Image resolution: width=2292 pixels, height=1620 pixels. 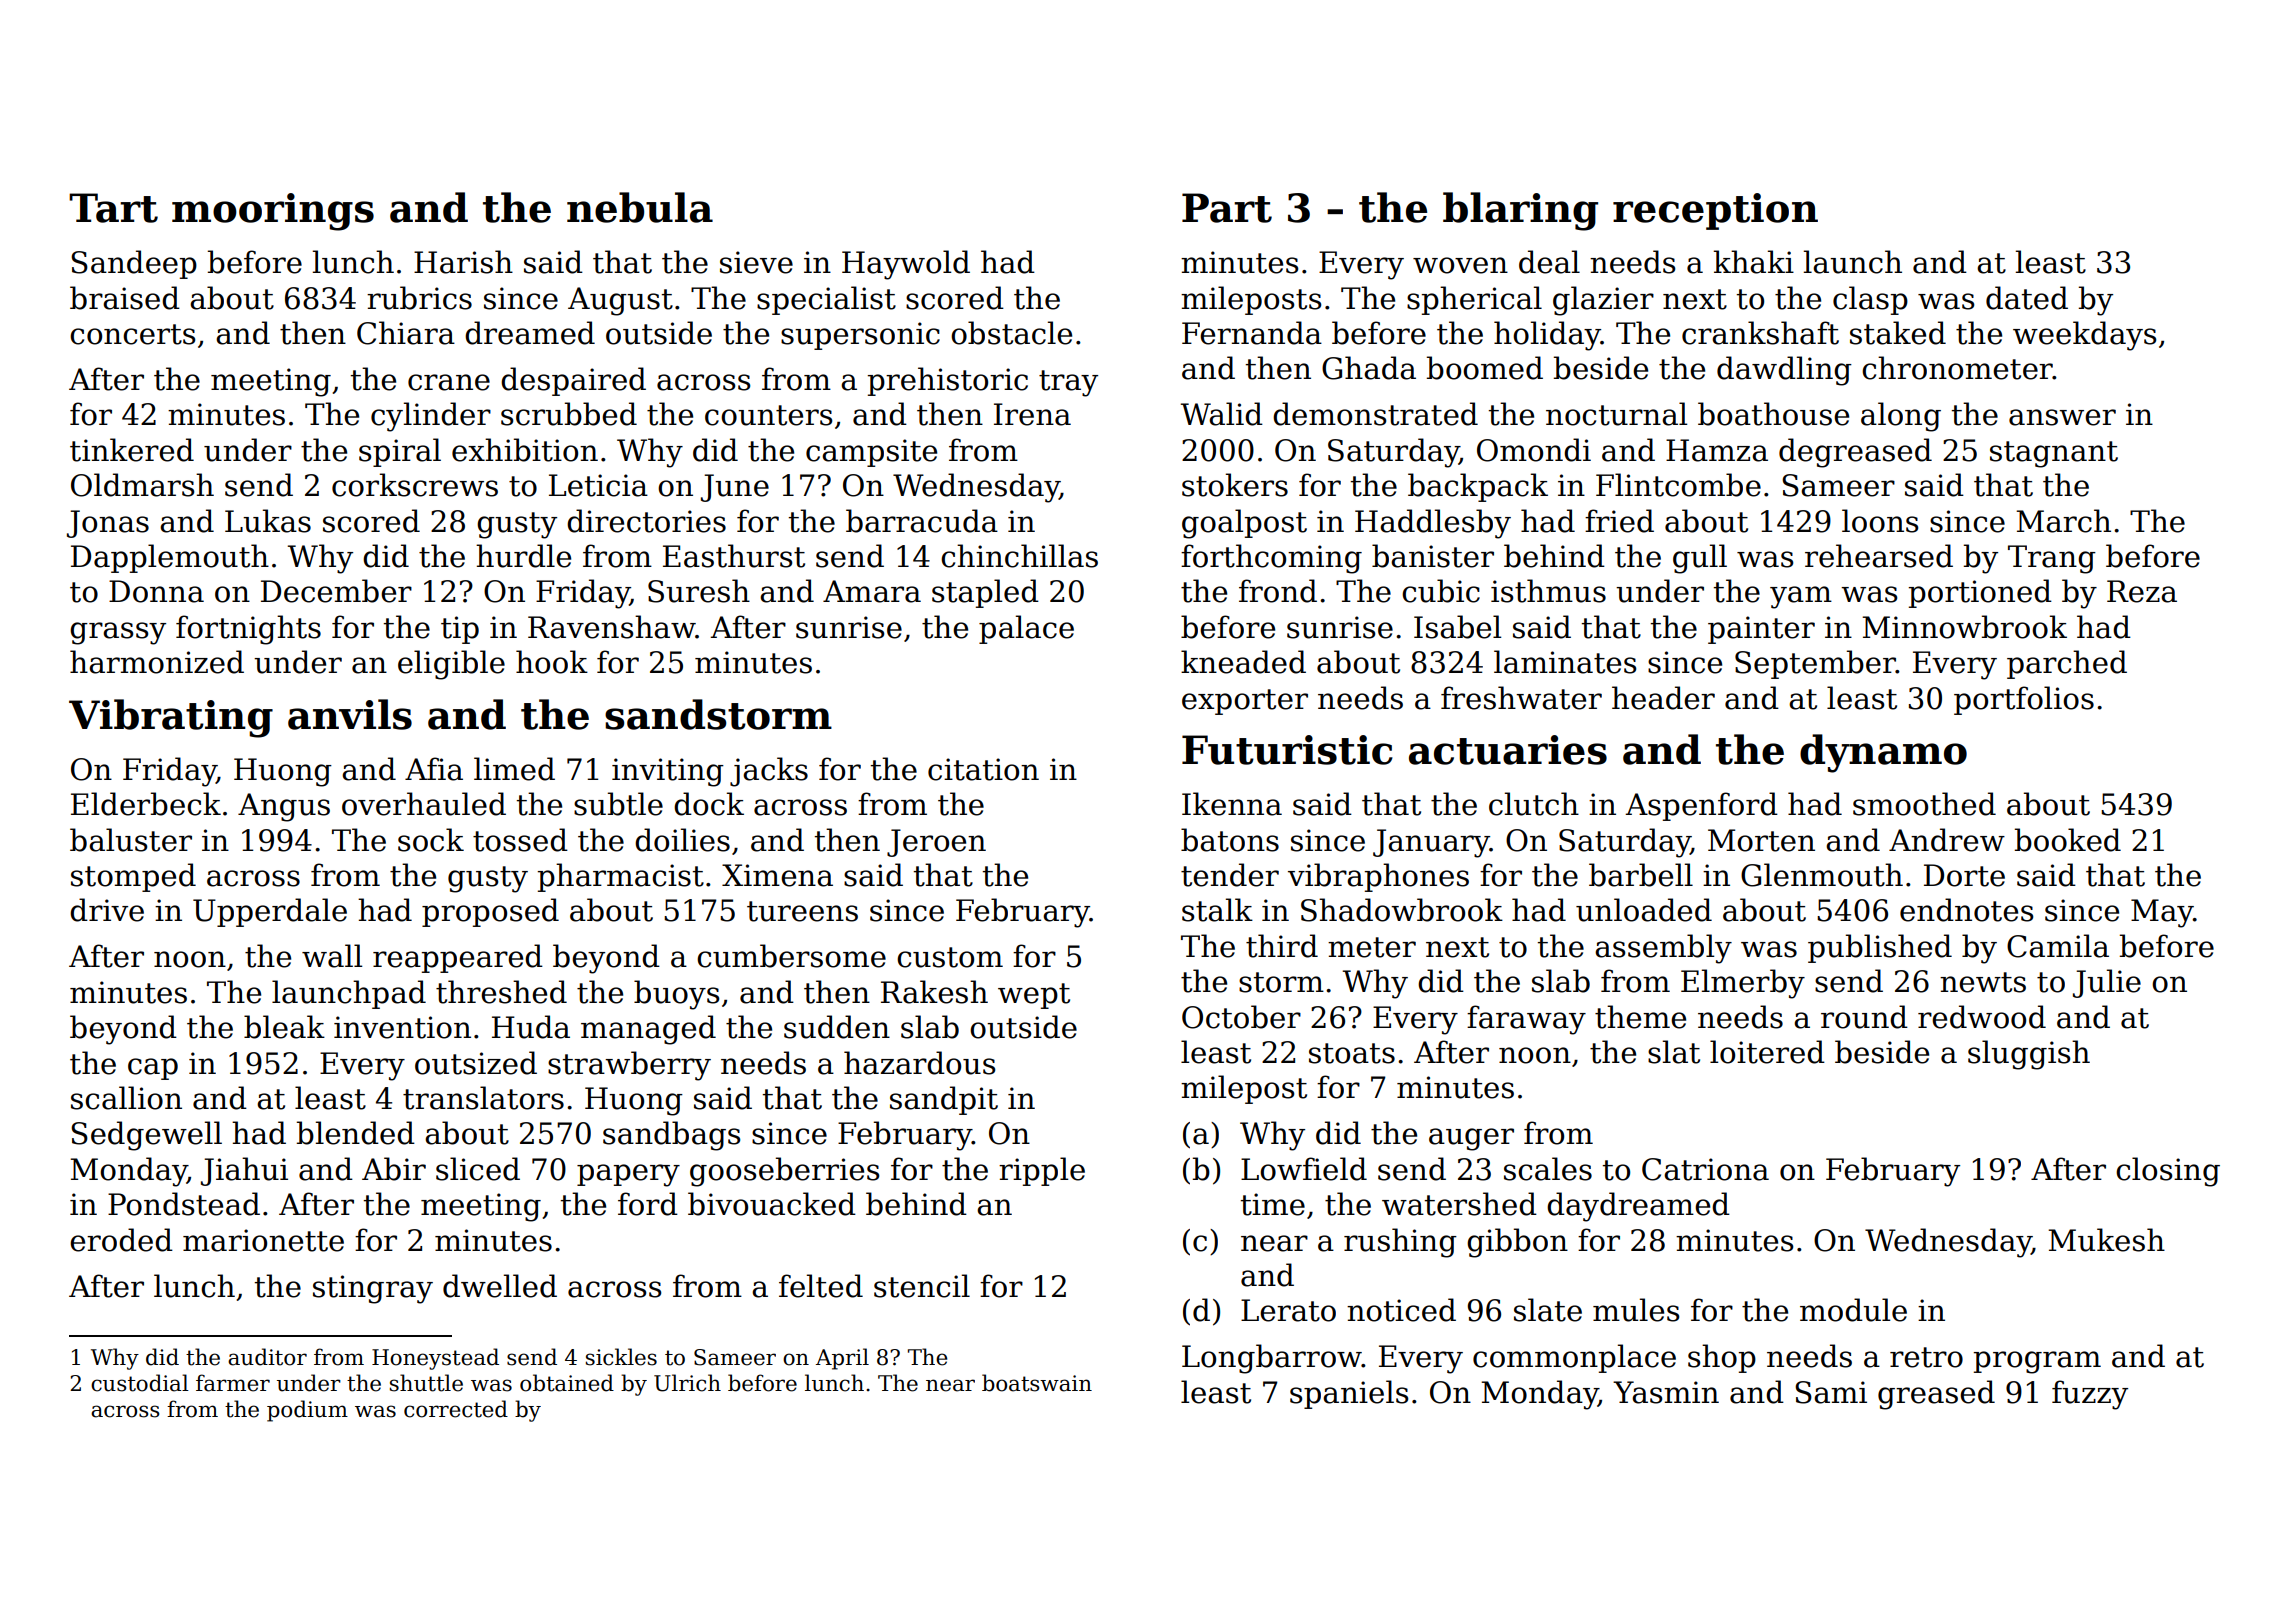 What do you see at coordinates (621, 1357) in the screenshot?
I see `sickles` at bounding box center [621, 1357].
